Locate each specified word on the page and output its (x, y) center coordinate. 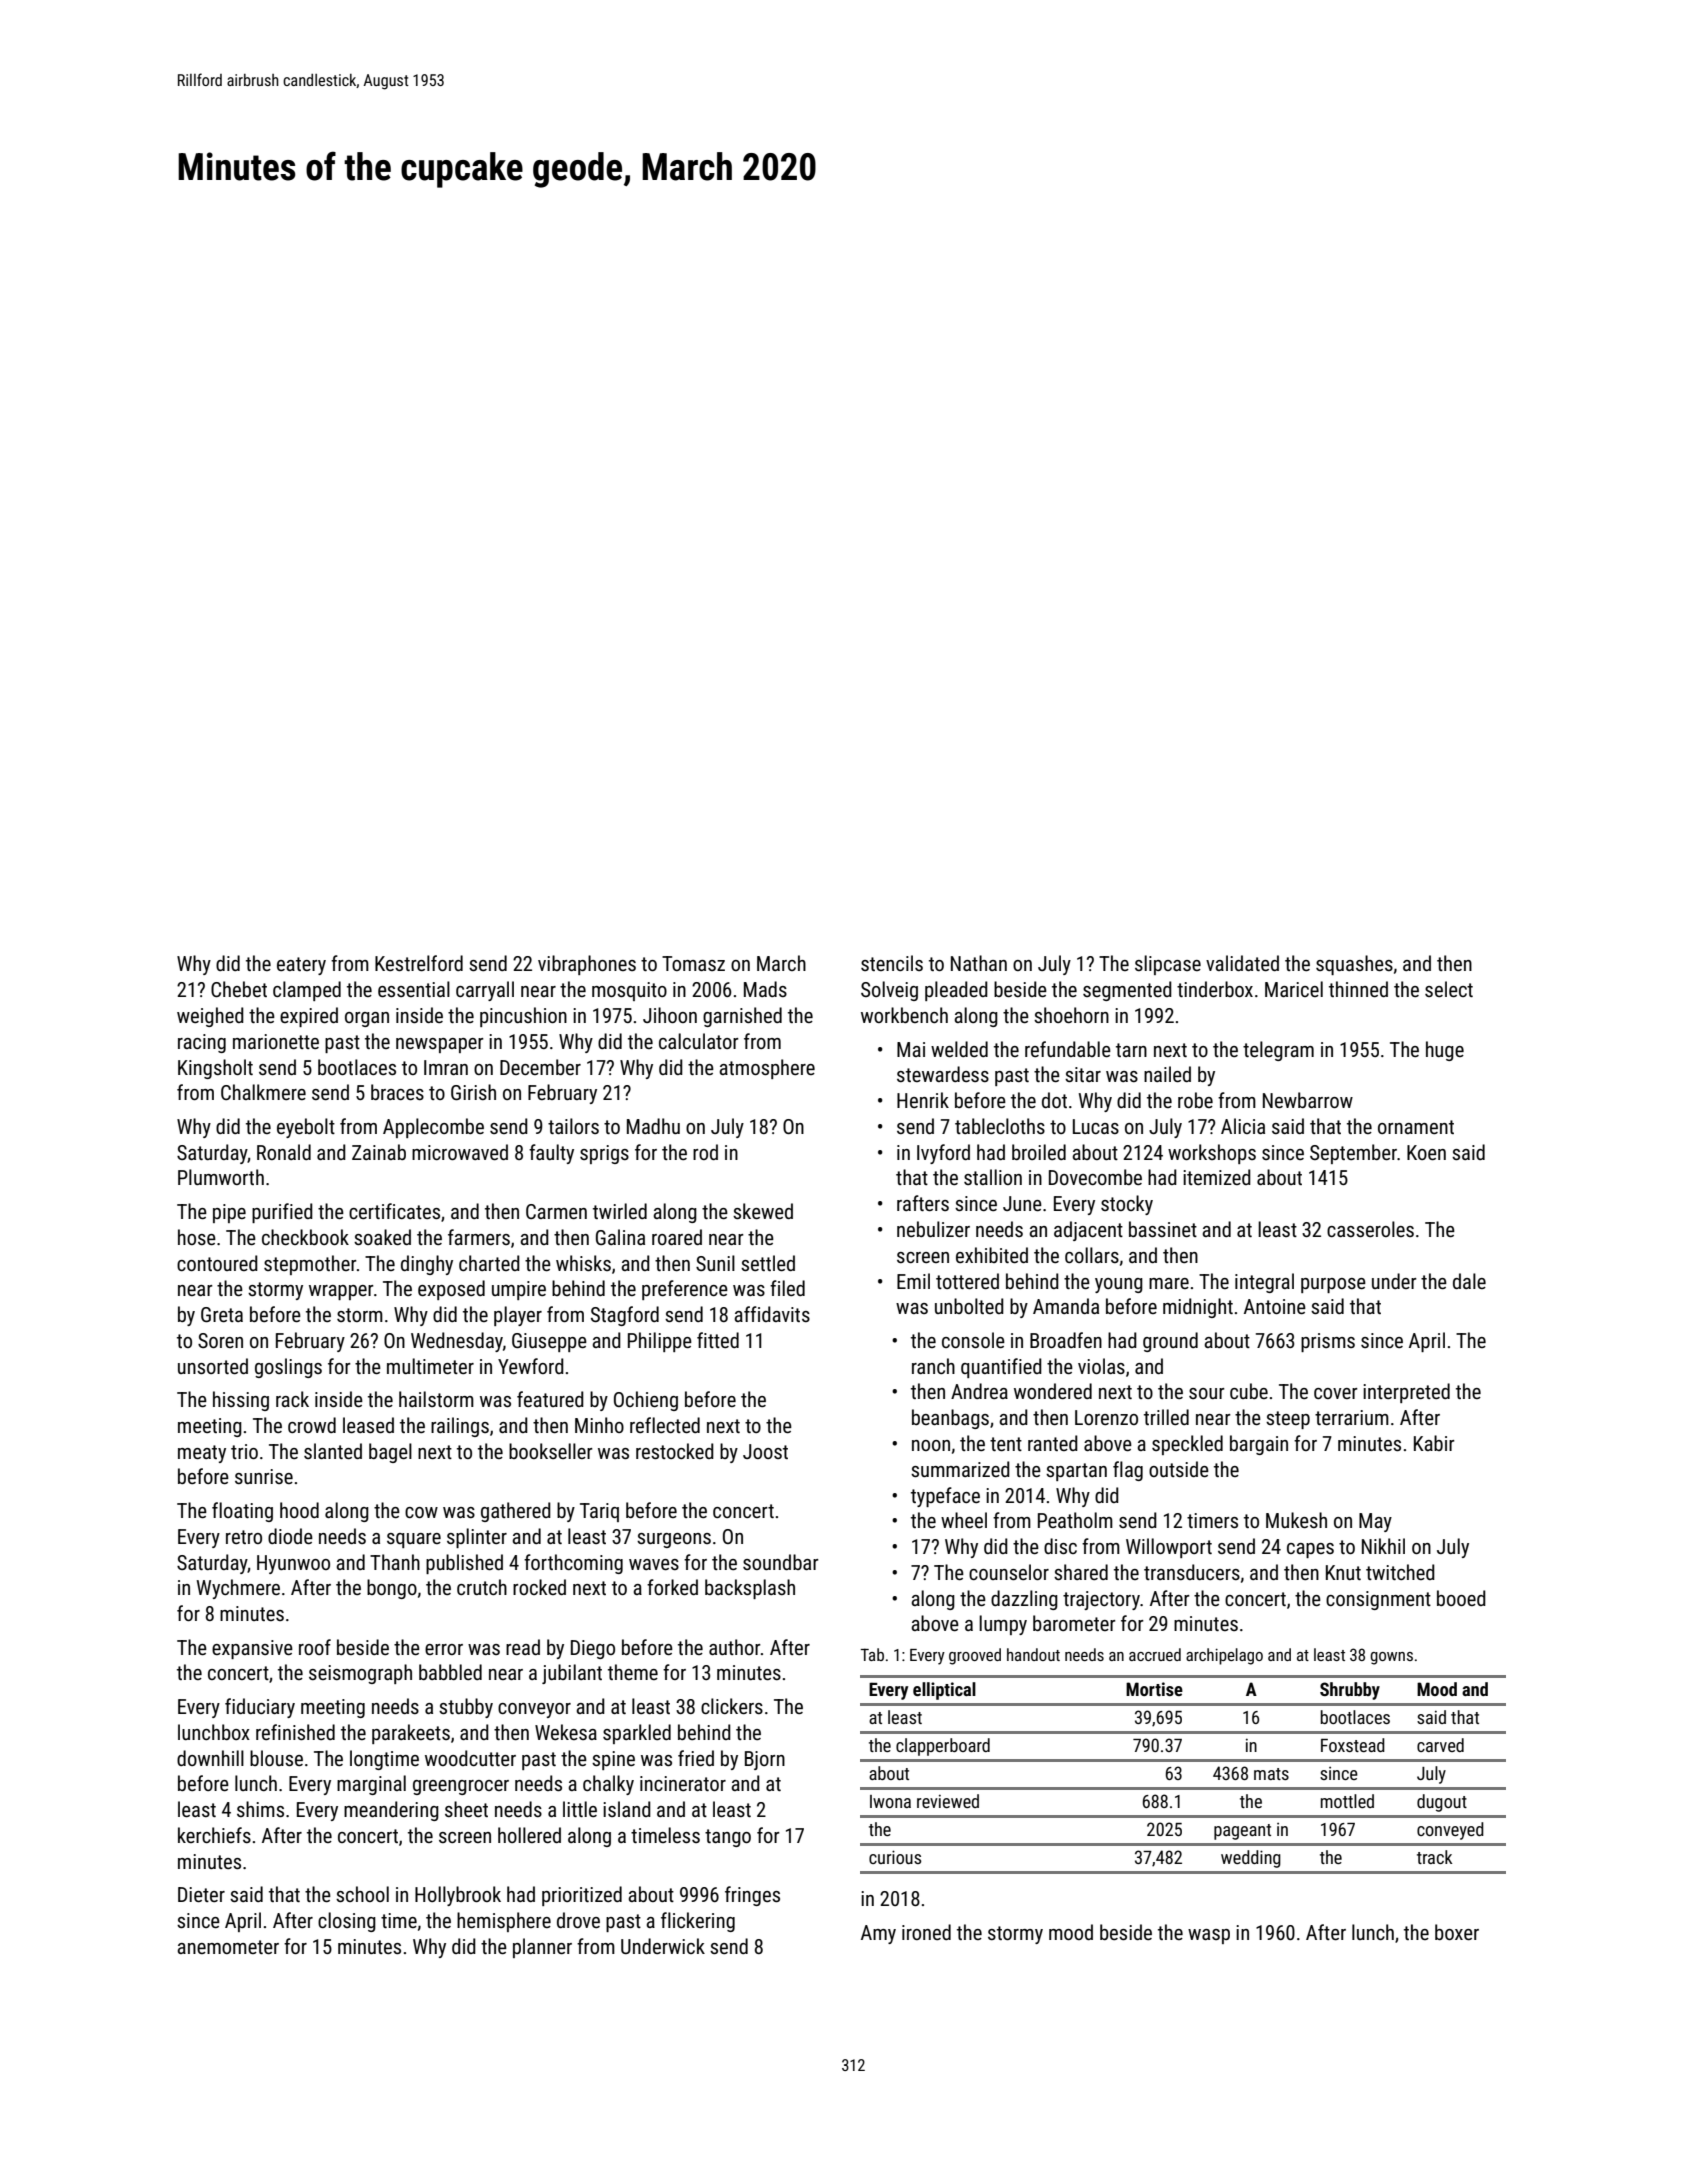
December (540, 1067)
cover (1336, 1393)
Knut (1343, 1572)
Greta (222, 1314)
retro (244, 1537)
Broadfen (1066, 1340)
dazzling (1024, 1600)
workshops (1212, 1154)
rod (705, 1152)
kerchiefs (214, 1835)
